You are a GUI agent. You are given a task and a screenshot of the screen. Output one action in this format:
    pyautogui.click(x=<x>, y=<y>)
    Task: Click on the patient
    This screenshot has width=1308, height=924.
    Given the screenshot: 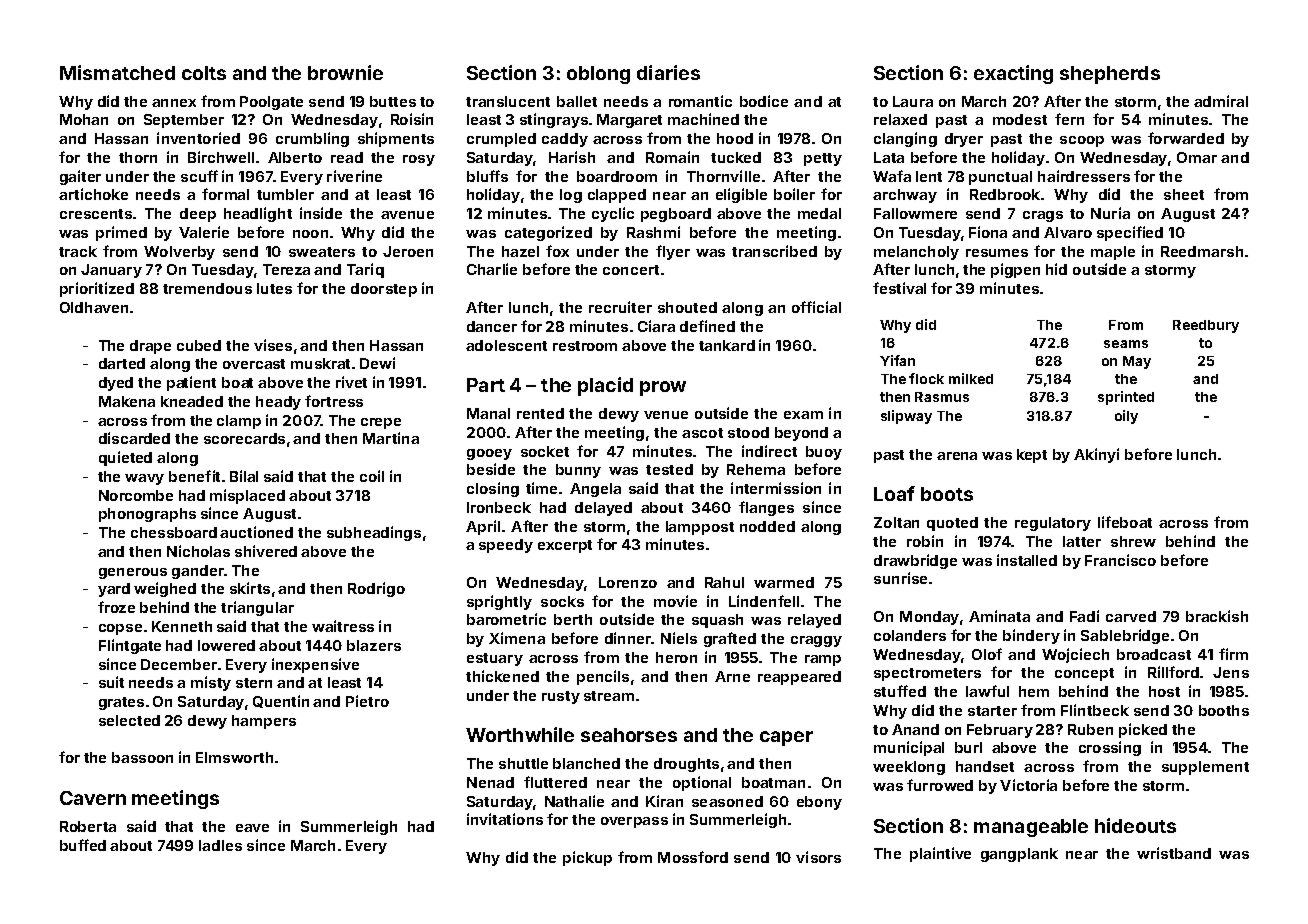 What is the action you would take?
    pyautogui.click(x=191, y=383)
